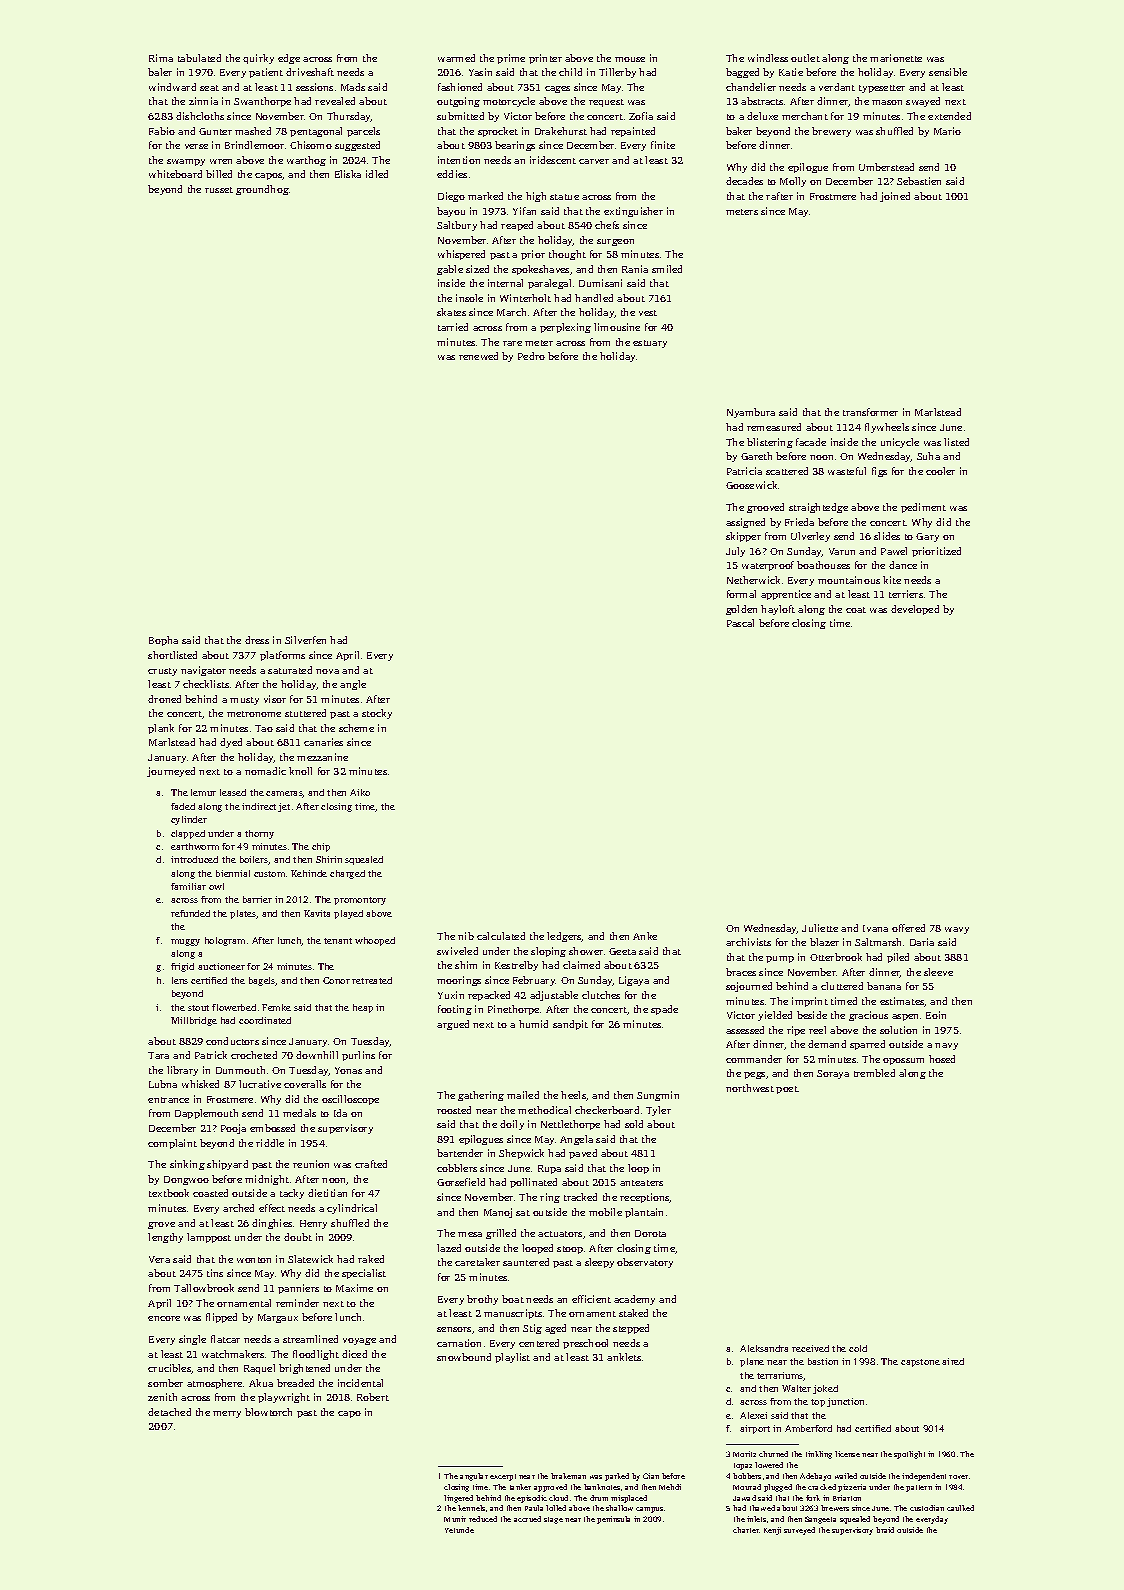  What do you see at coordinates (161, 1225) in the image?
I see `grove` at bounding box center [161, 1225].
